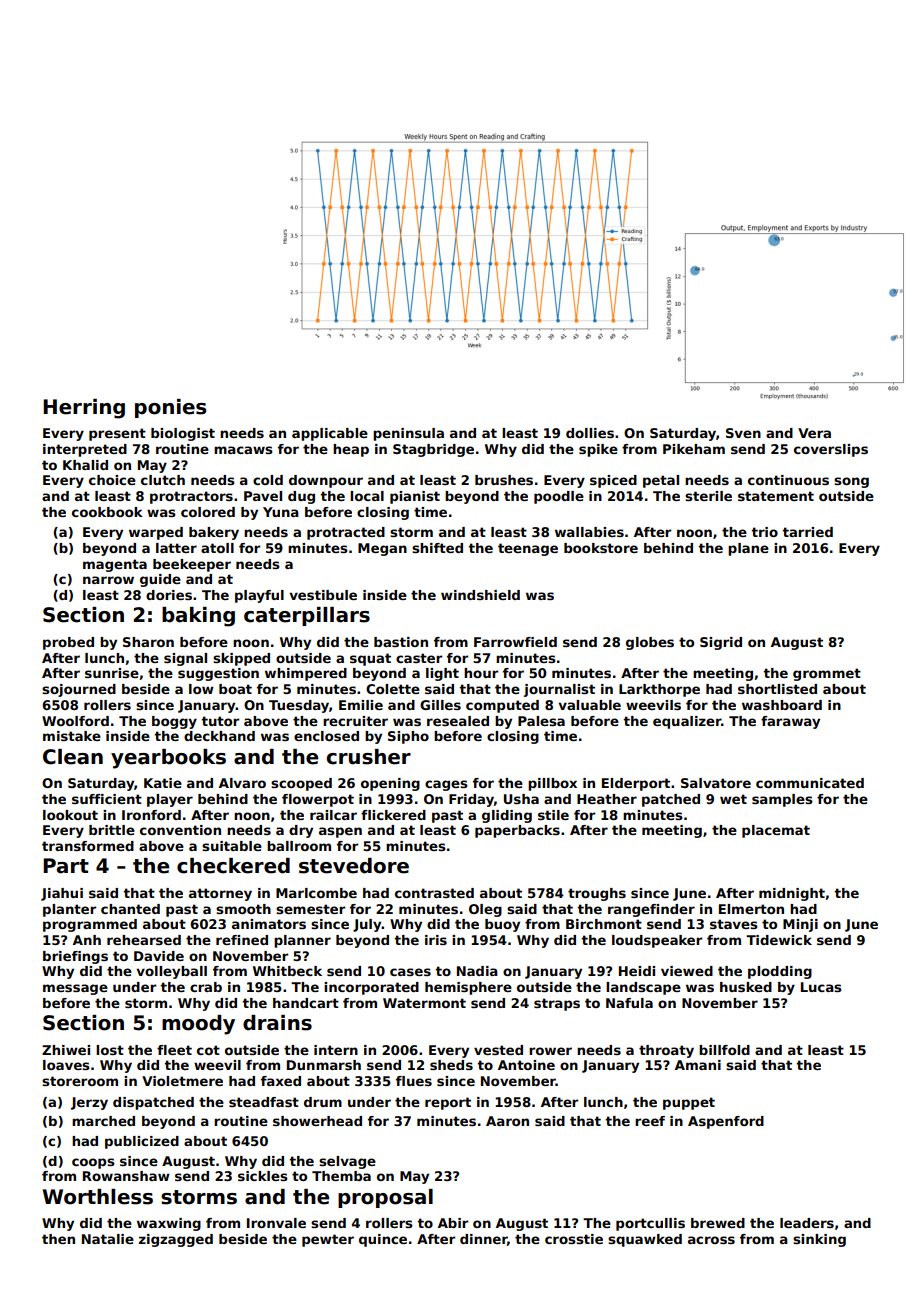 The height and width of the screenshot is (1308, 924). I want to click on poodle, so click(559, 497).
